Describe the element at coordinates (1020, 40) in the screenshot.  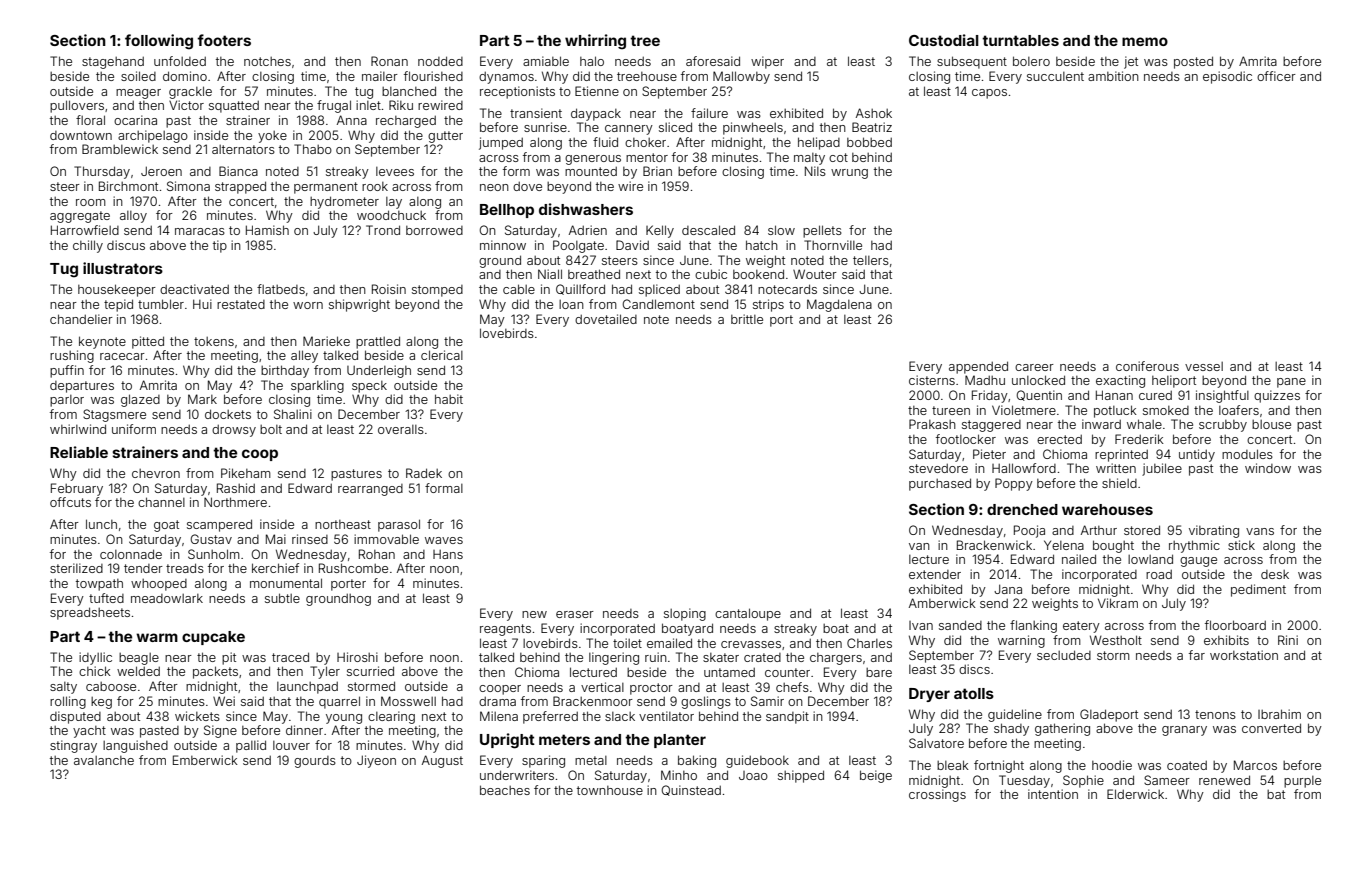
I see `turntables` at that location.
